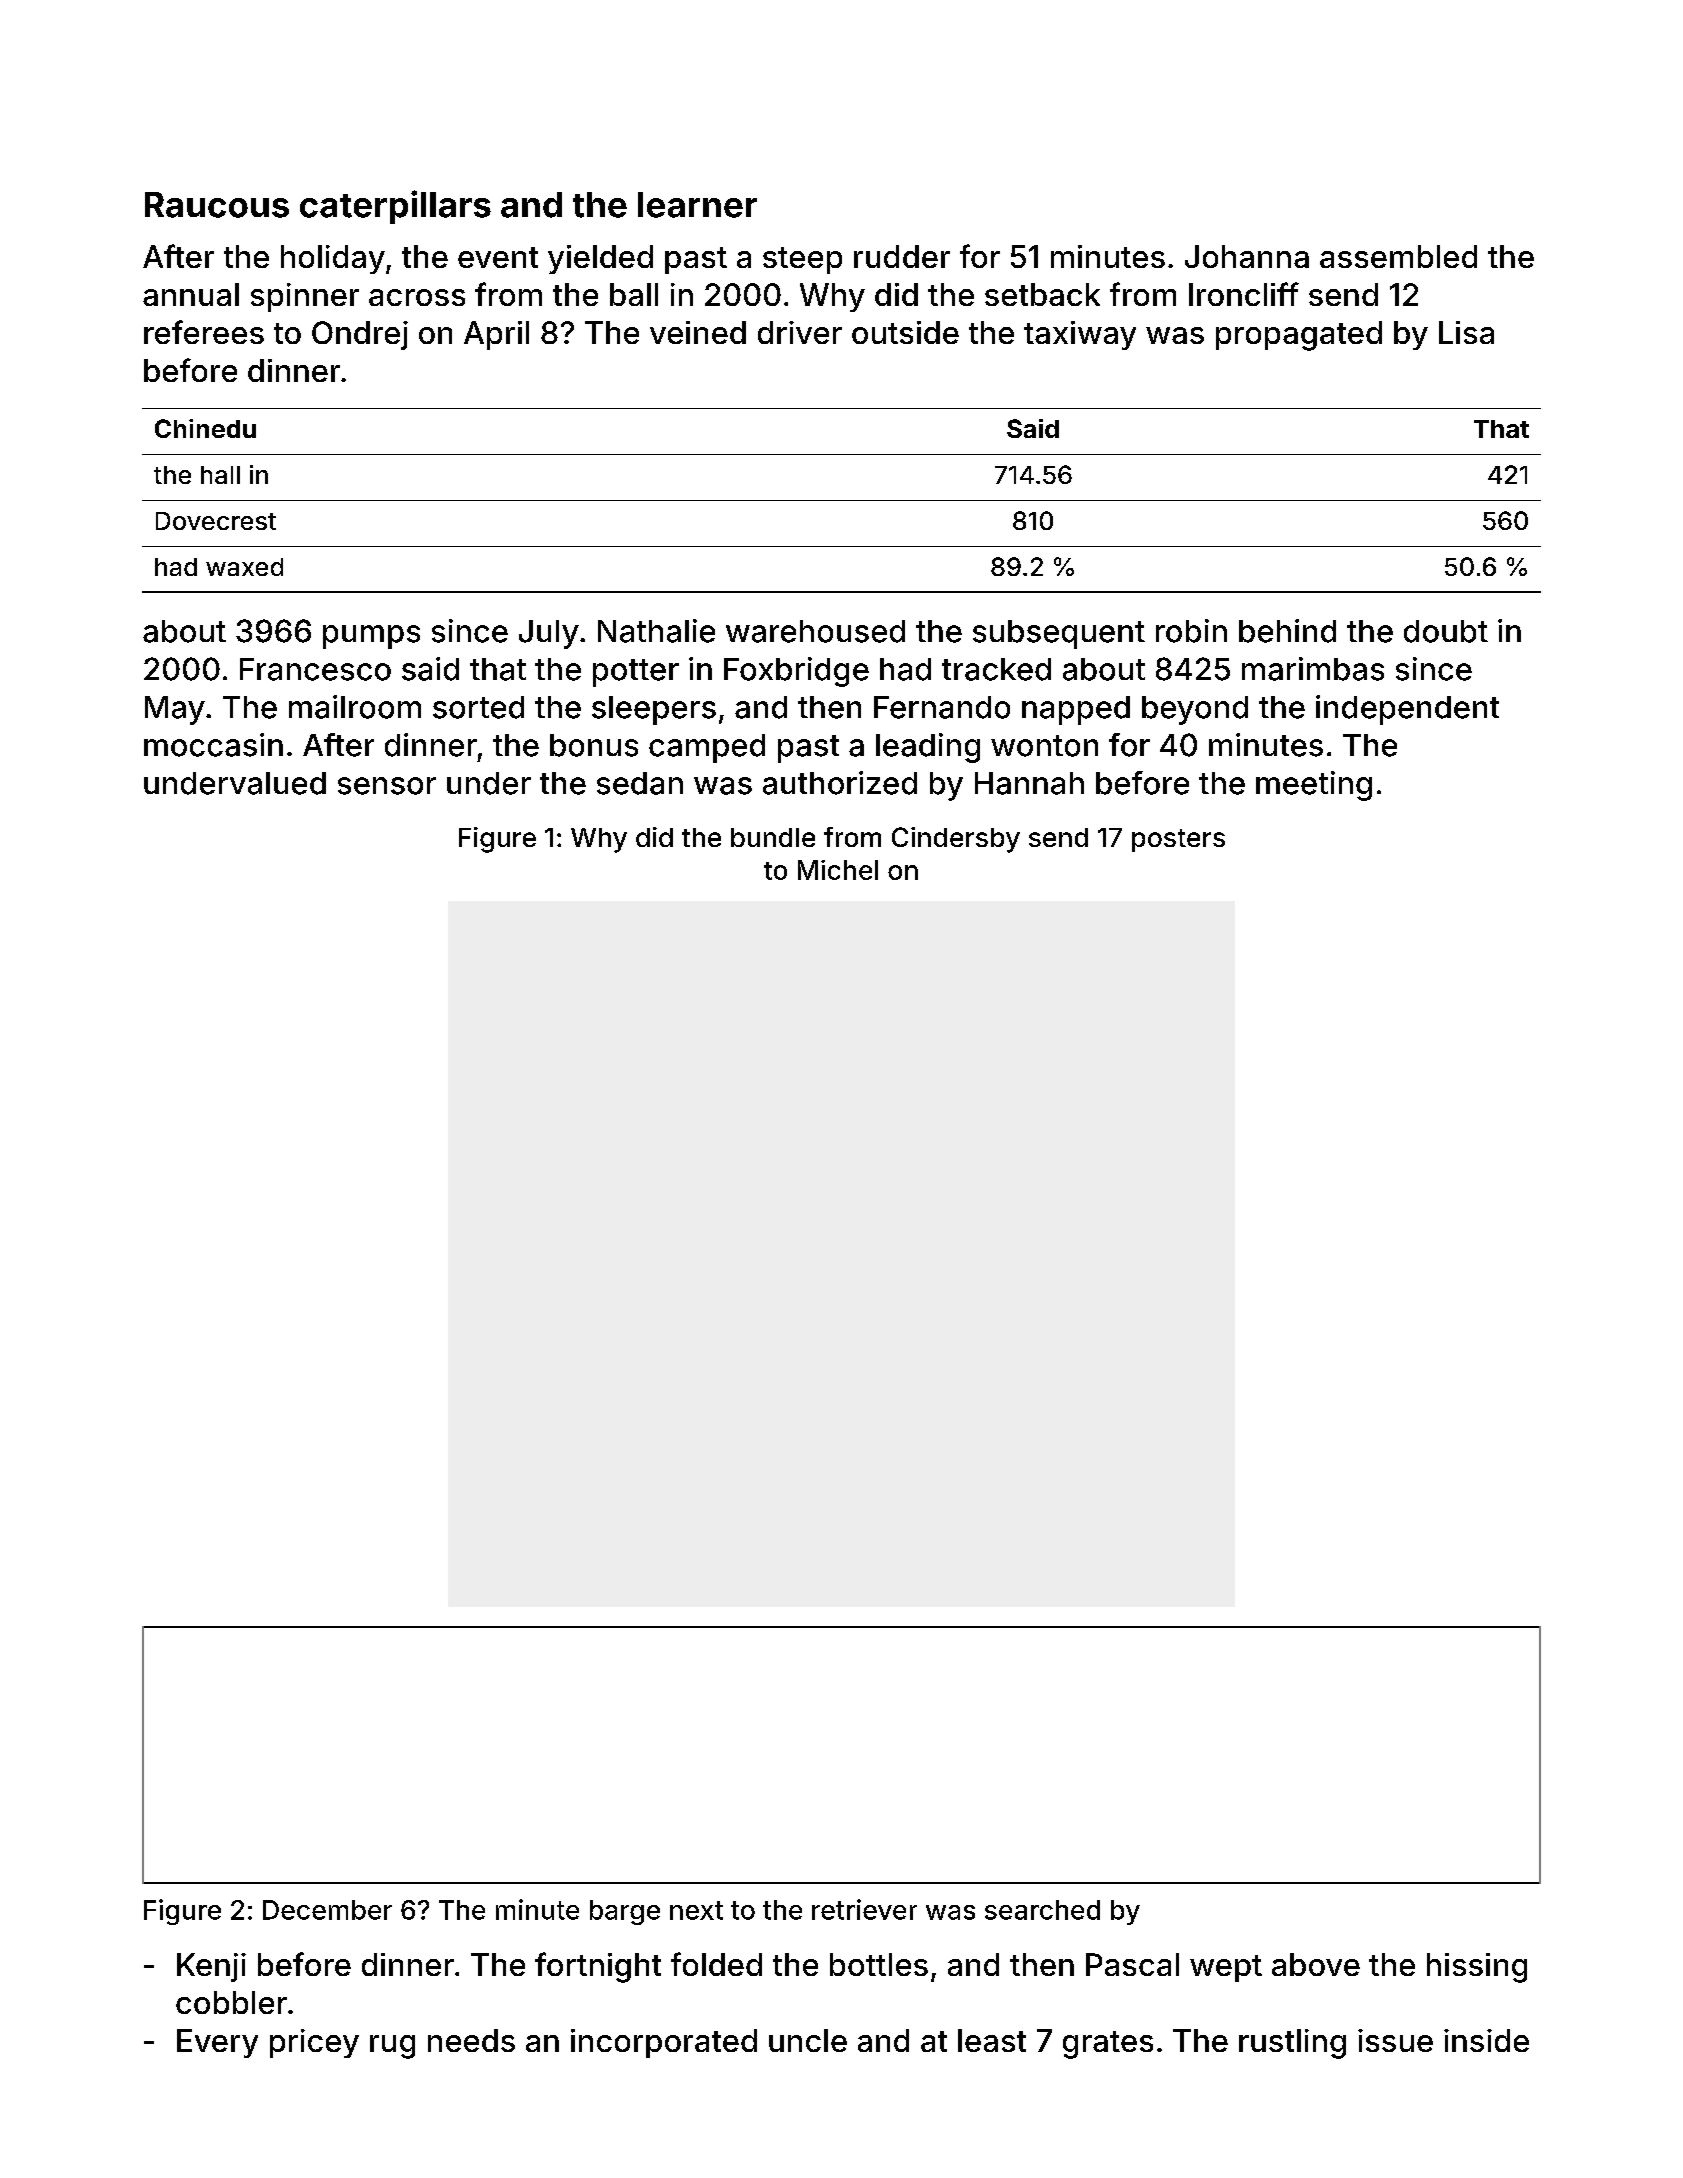 Image resolution: width=1683 pixels, height=2178 pixels. What do you see at coordinates (773, 837) in the screenshot?
I see `bundle` at bounding box center [773, 837].
